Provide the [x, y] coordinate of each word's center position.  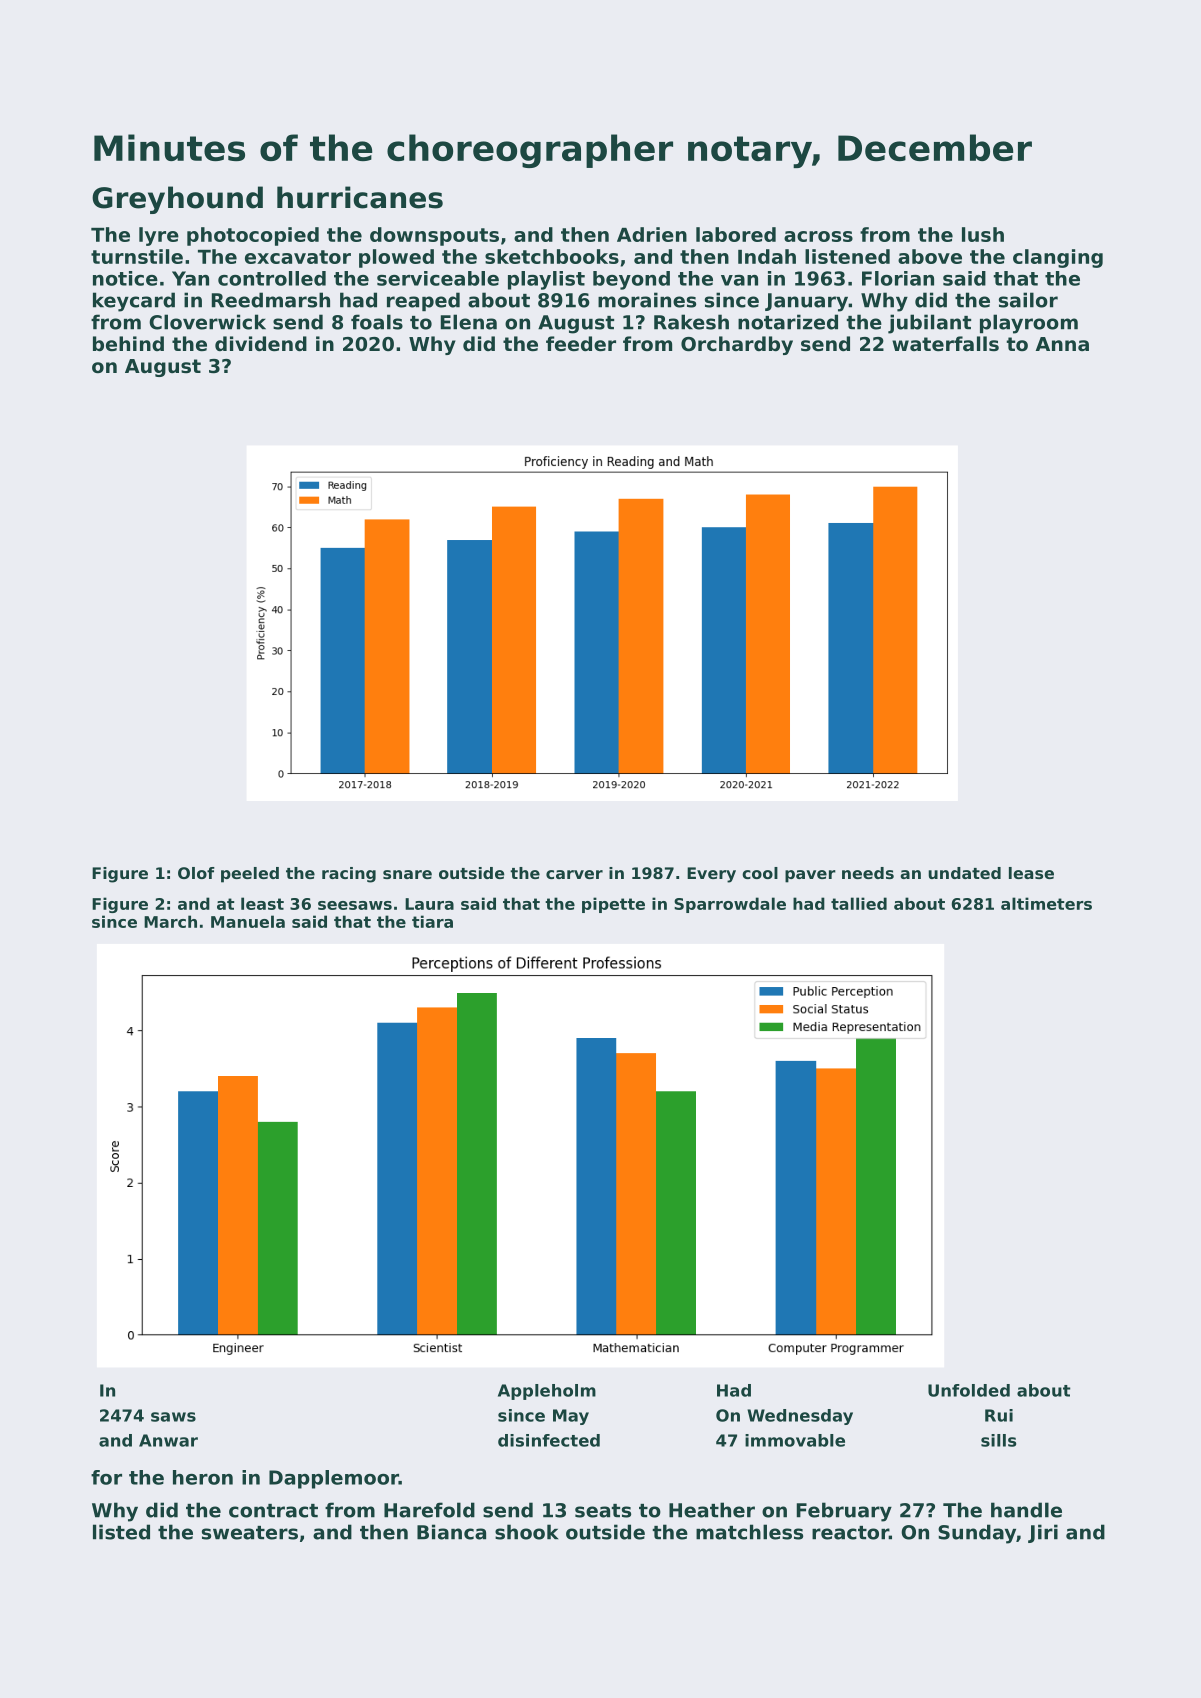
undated [964, 873]
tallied [859, 903]
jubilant [929, 324]
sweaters [250, 1533]
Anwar [168, 1440]
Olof [196, 873]
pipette [613, 905]
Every [711, 875]
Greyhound [177, 200]
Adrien [652, 234]
